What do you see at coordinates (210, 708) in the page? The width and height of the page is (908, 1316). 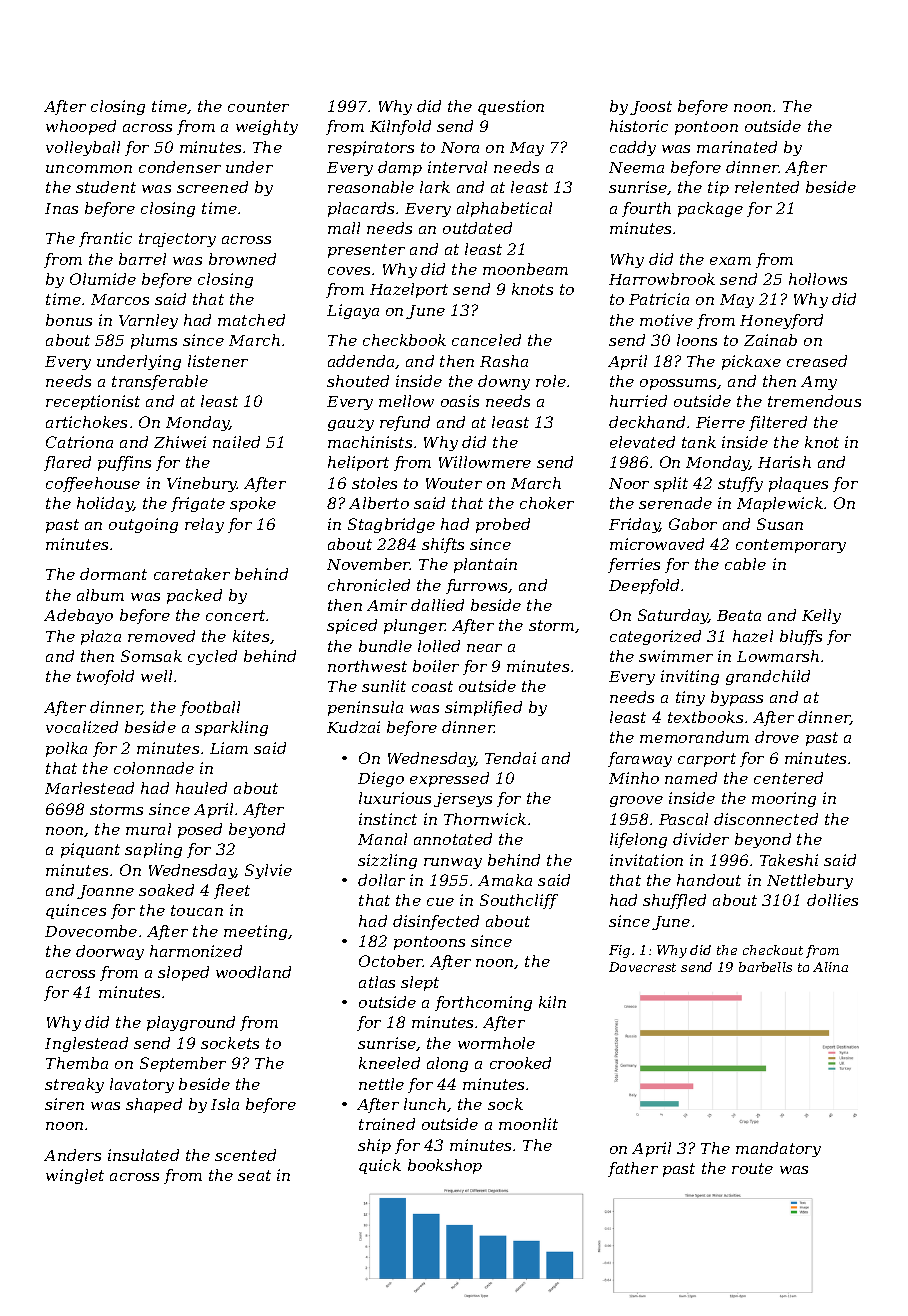 I see `football` at bounding box center [210, 708].
